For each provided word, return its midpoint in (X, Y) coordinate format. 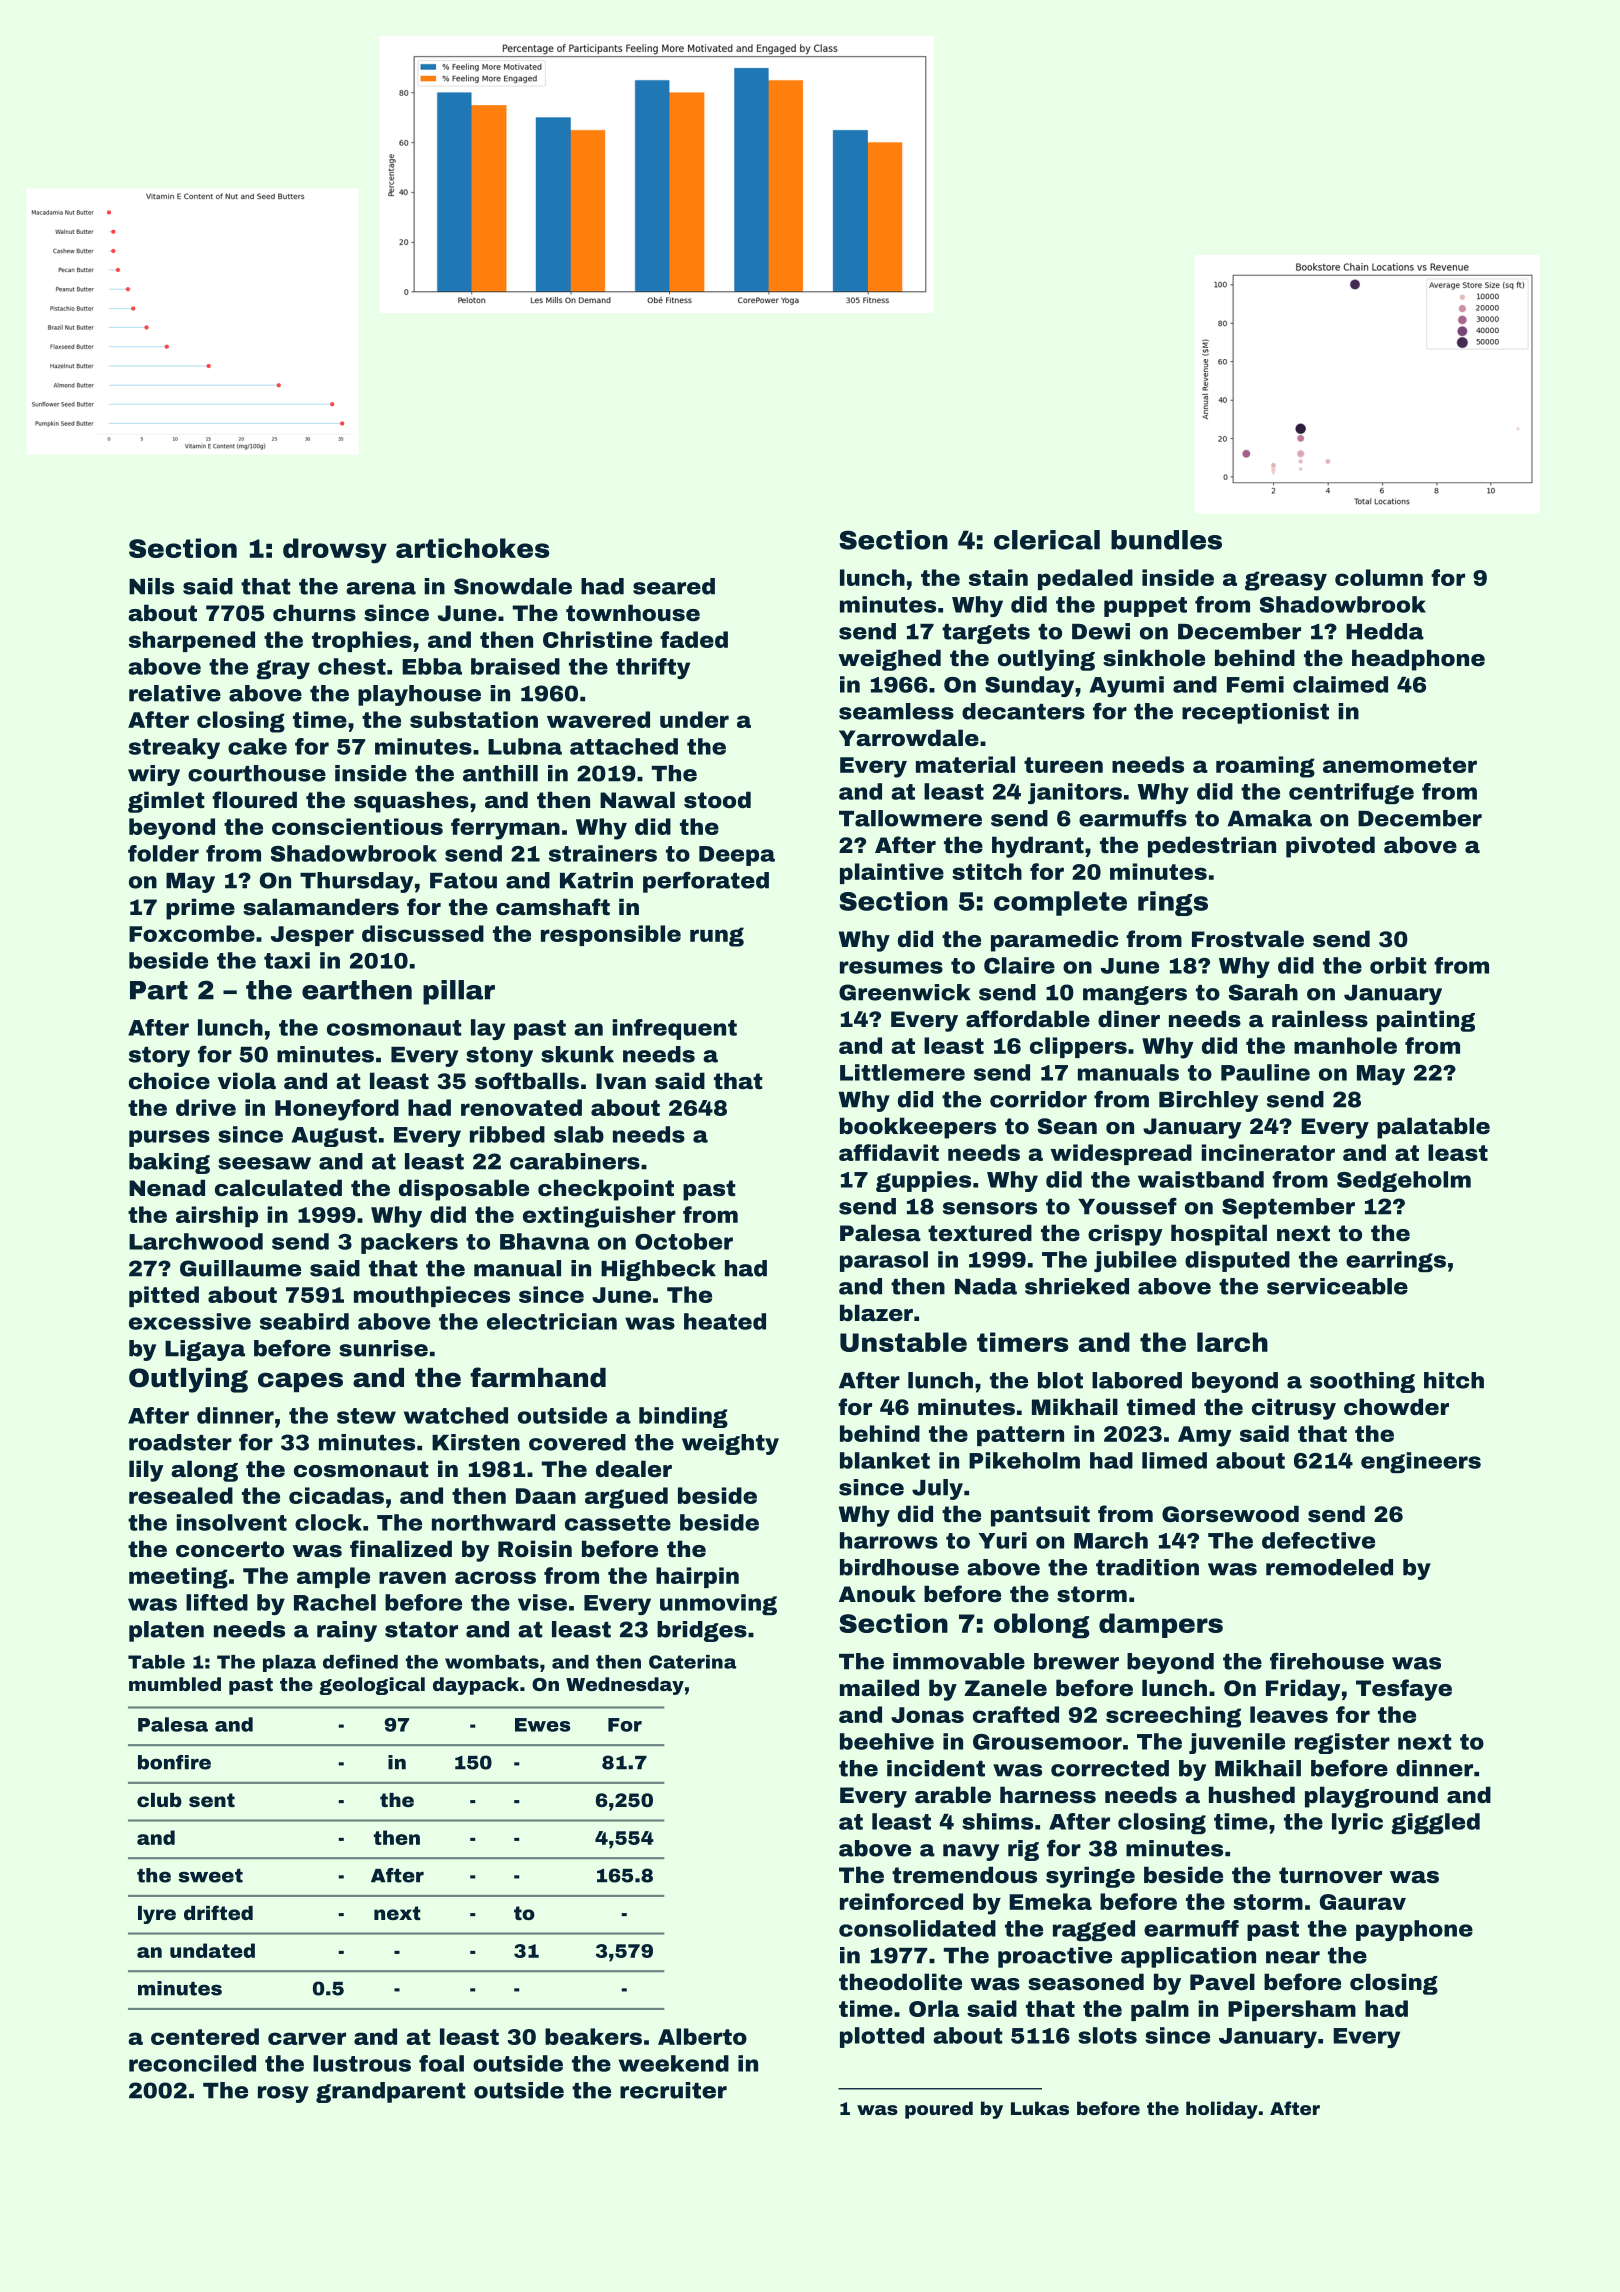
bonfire (174, 1762)
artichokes (472, 548)
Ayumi (1127, 686)
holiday (1222, 2110)
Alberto (702, 2036)
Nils (151, 586)
